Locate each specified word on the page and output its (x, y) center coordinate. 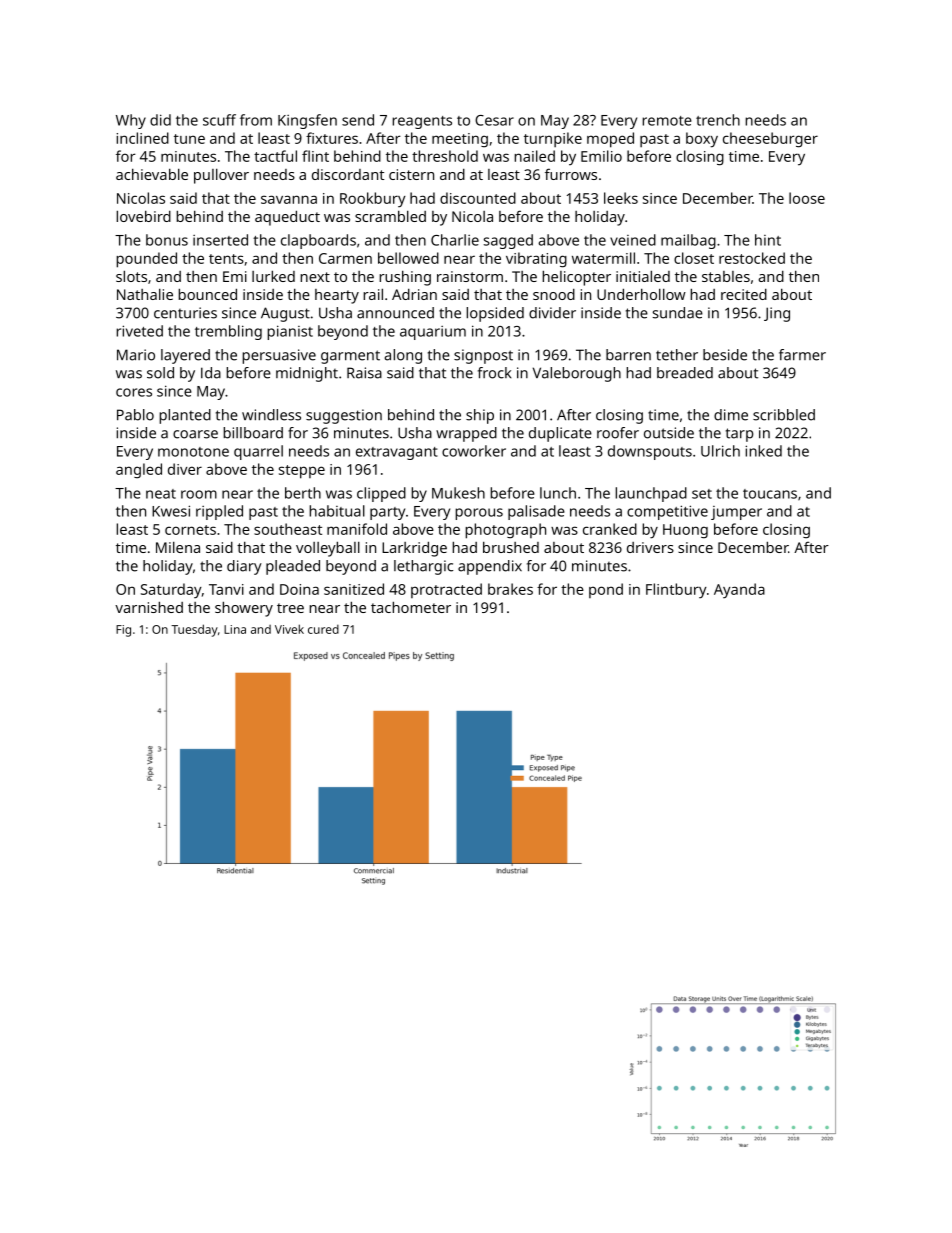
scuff (219, 120)
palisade (536, 512)
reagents (422, 122)
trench (718, 120)
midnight (307, 374)
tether (677, 355)
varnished (149, 607)
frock (494, 373)
